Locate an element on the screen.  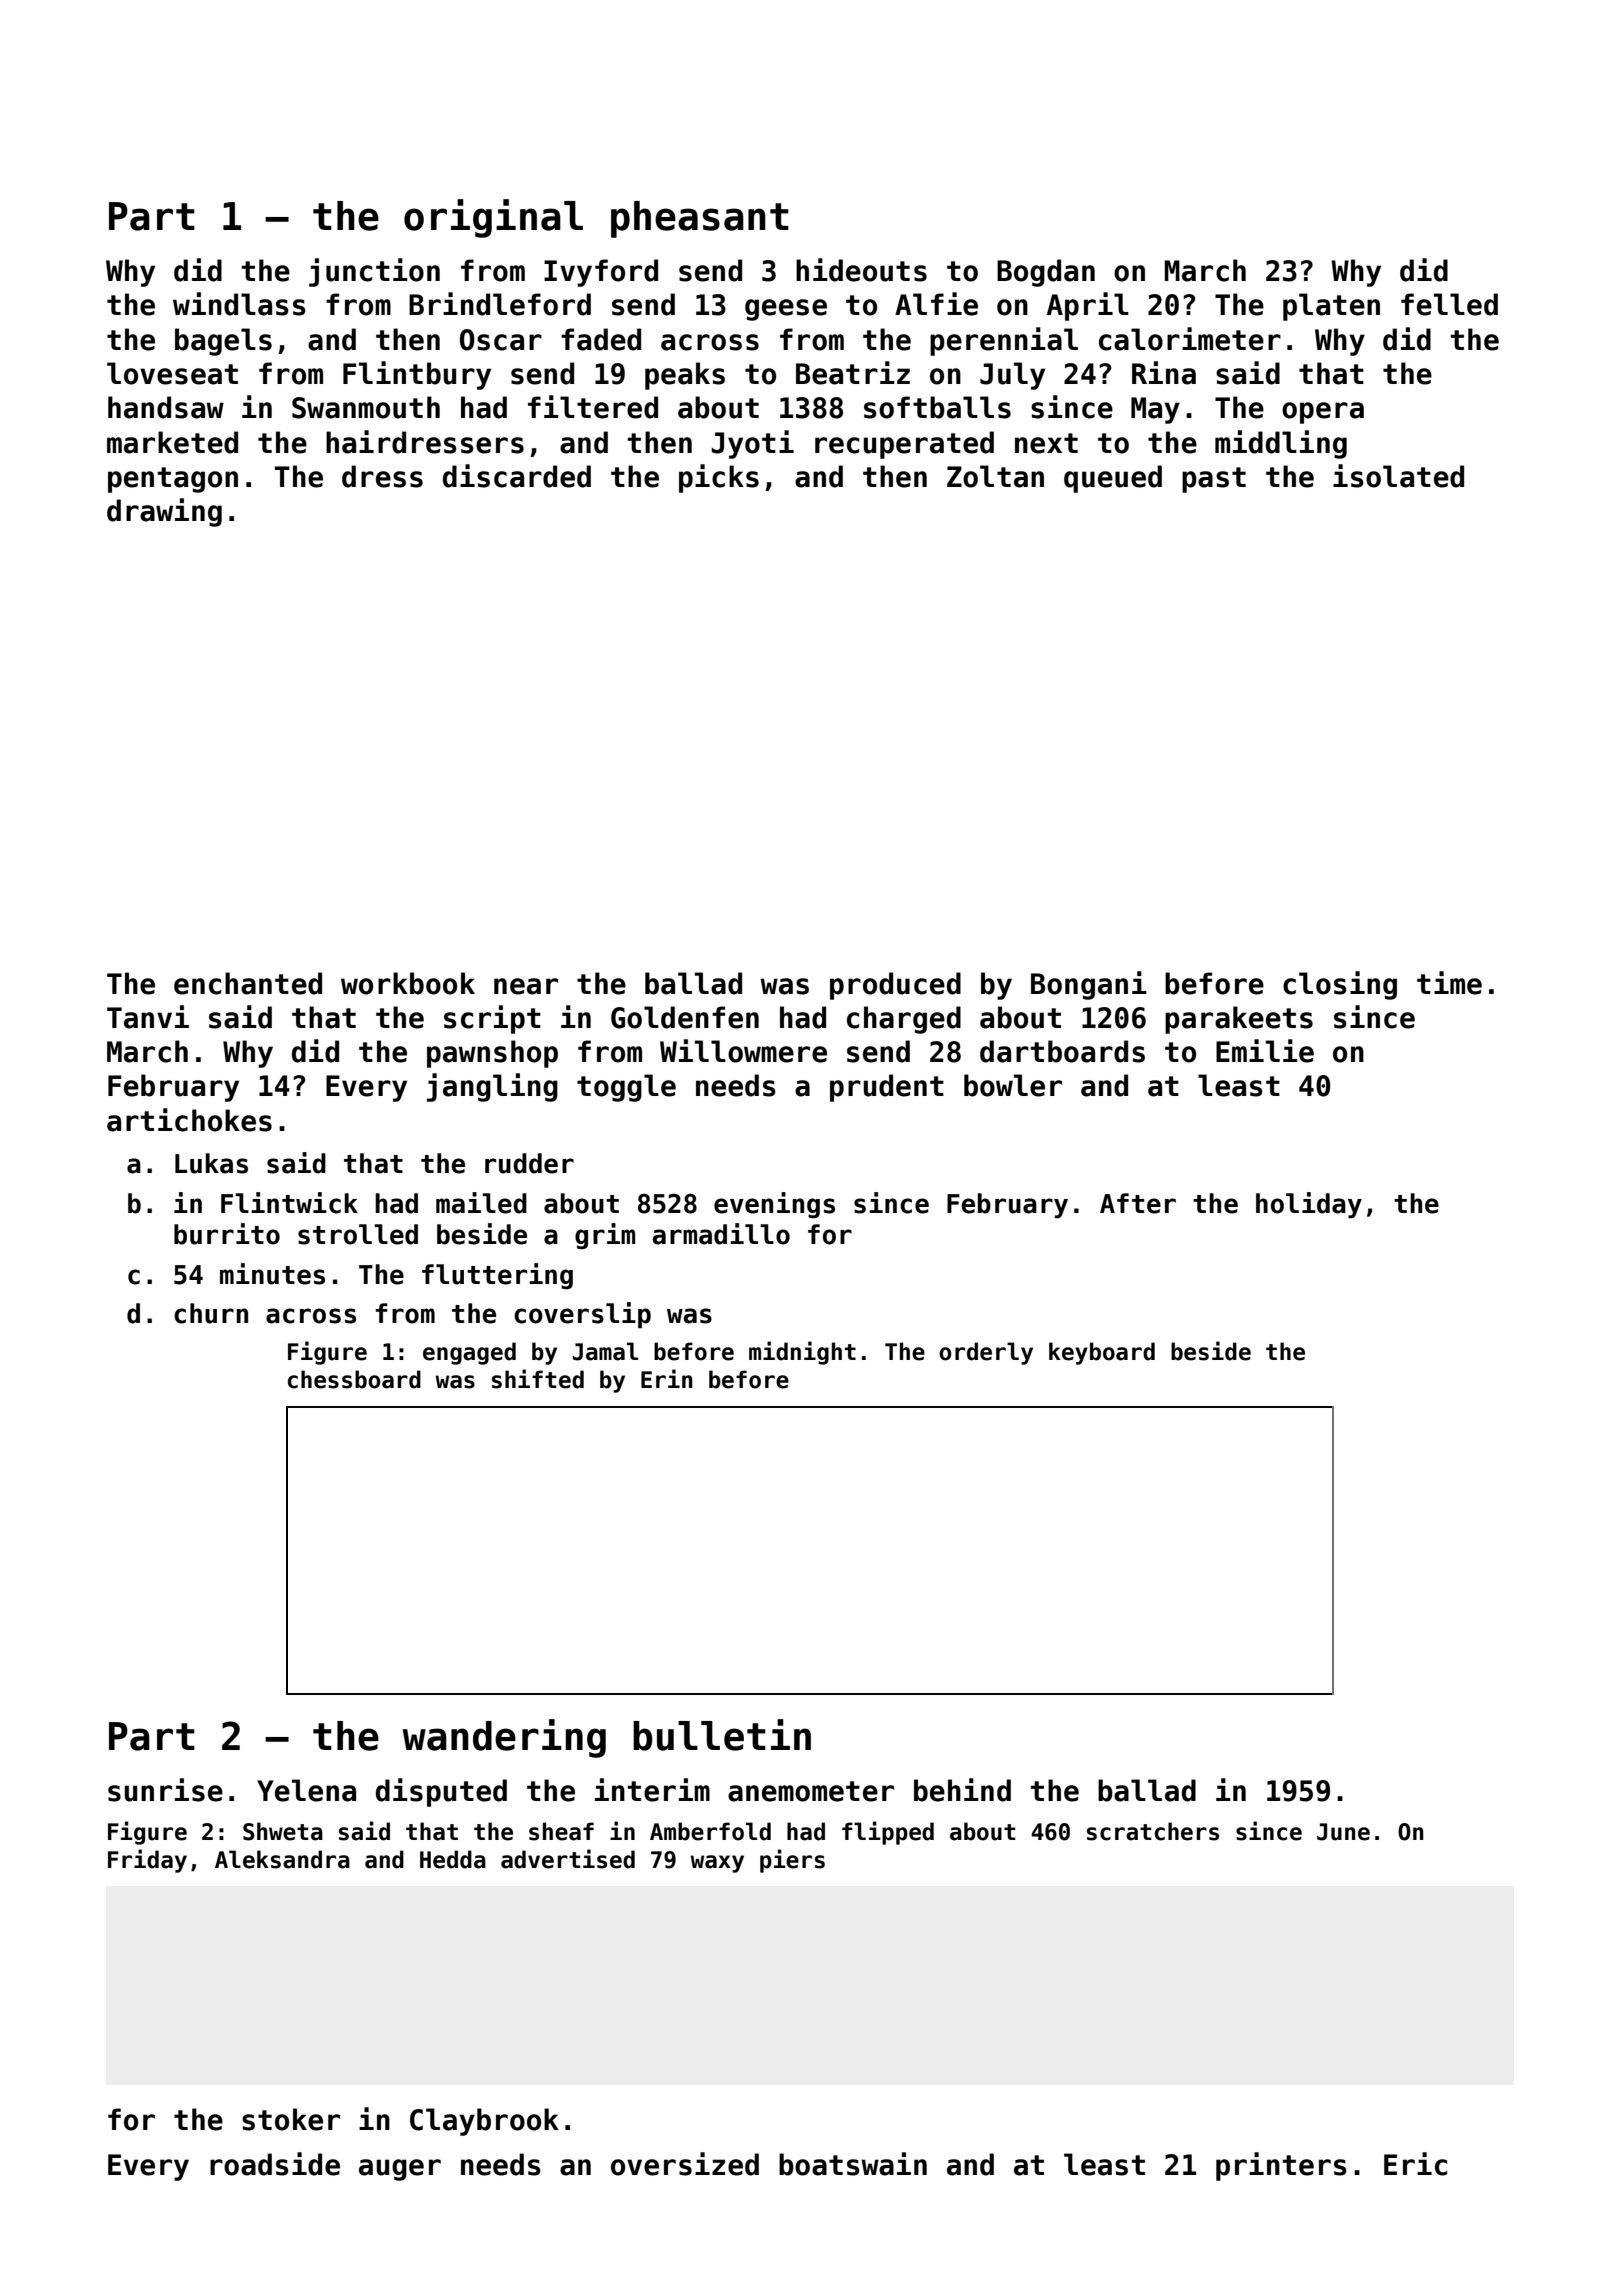
Bogdan is located at coordinates (1046, 273).
